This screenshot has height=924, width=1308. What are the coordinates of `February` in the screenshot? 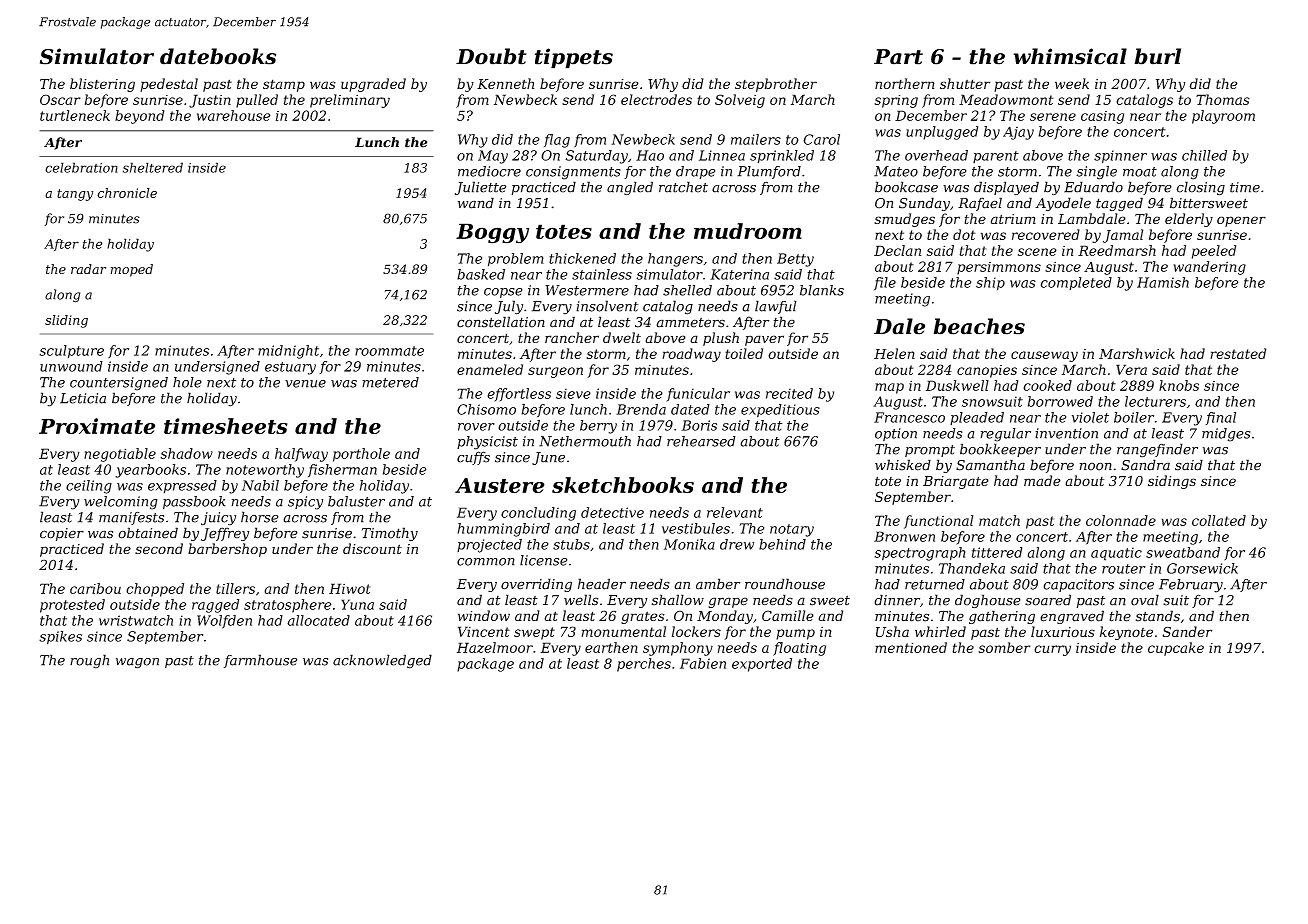 It's located at (1191, 586).
